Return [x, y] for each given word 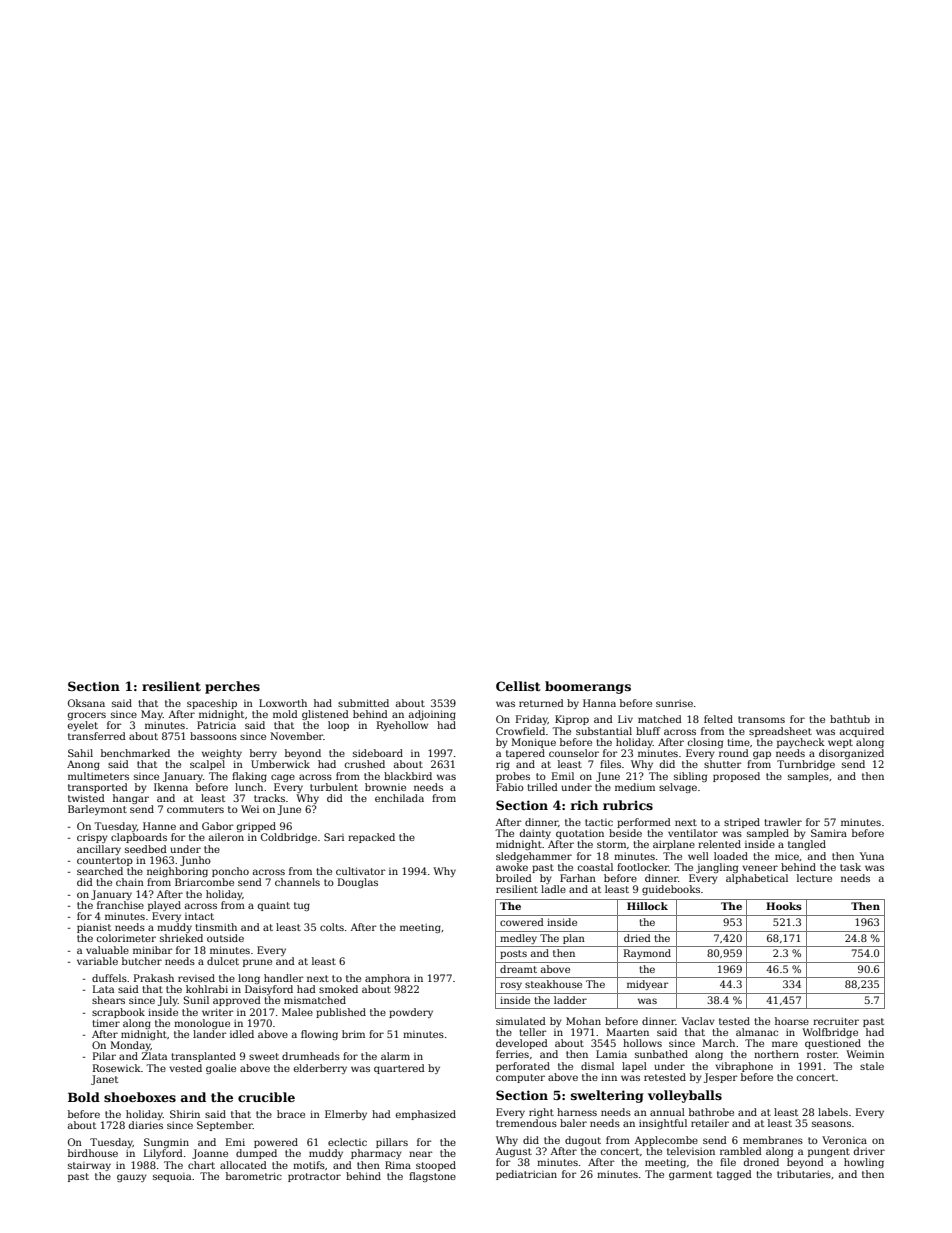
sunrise [674, 703]
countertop [105, 861]
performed [644, 823]
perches [232, 687]
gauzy [132, 1178]
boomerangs [588, 687]
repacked [371, 838]
